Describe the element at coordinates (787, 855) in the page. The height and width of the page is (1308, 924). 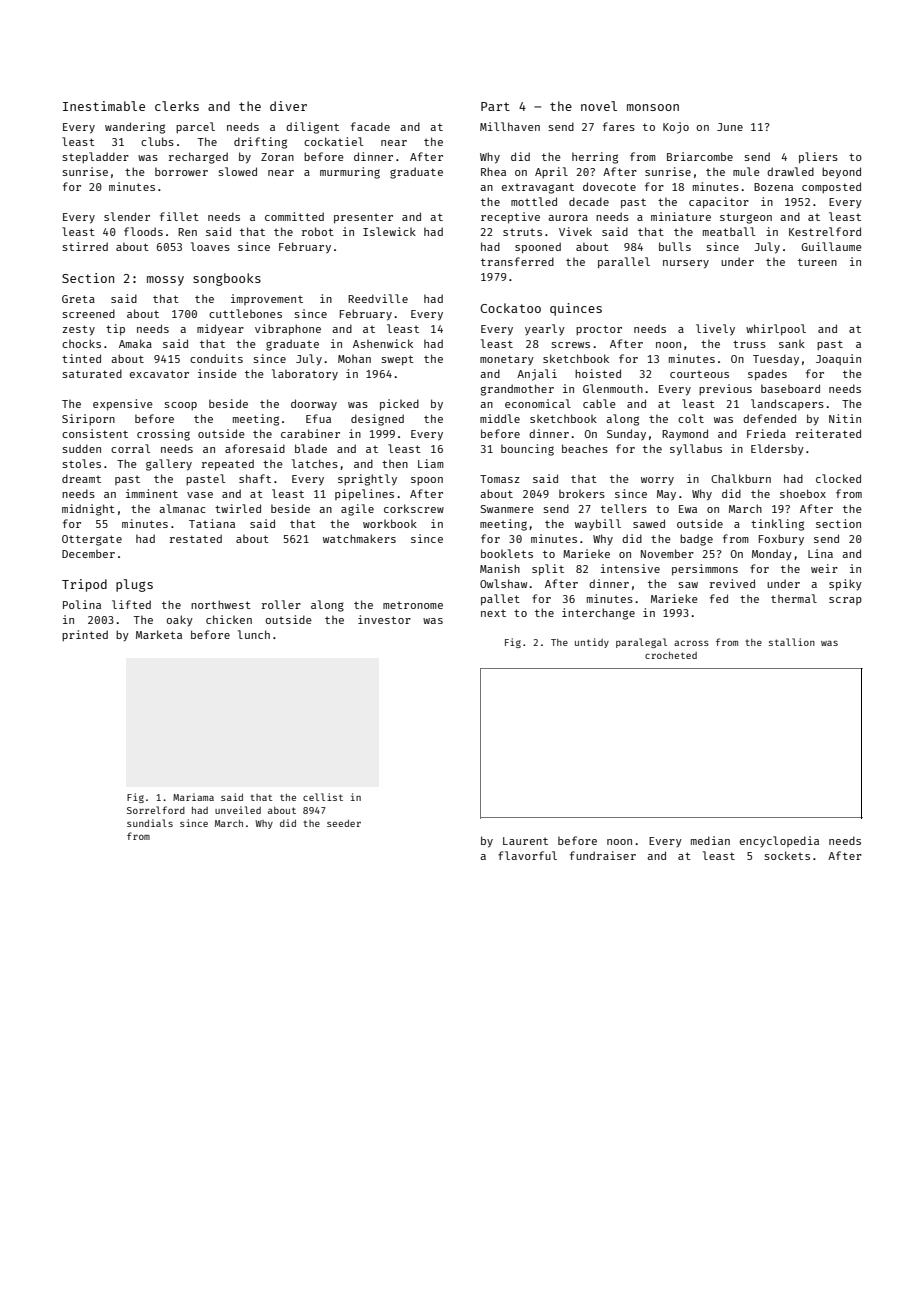
I see `sockets` at that location.
